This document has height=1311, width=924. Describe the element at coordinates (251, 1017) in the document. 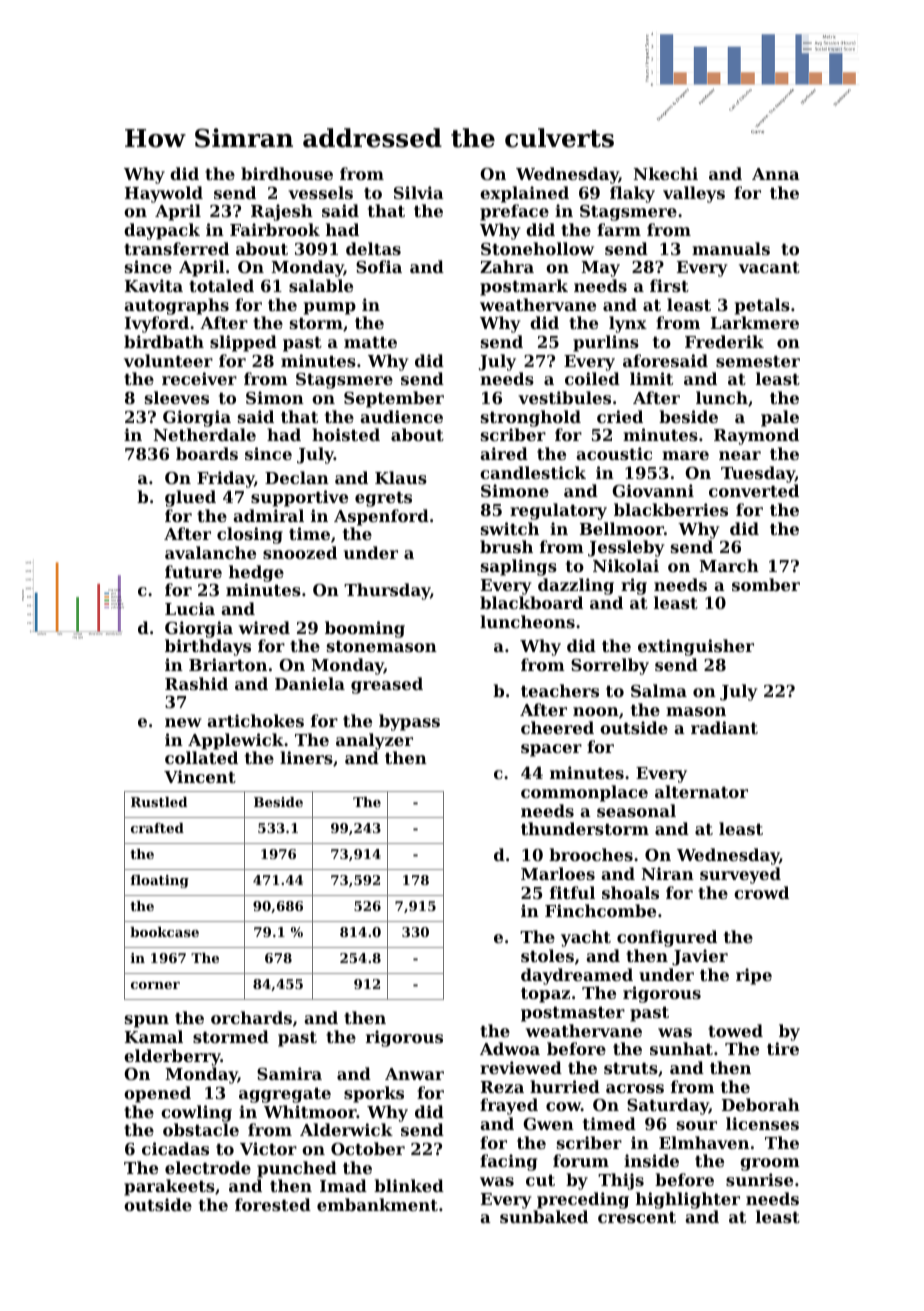

I see `orchards` at that location.
